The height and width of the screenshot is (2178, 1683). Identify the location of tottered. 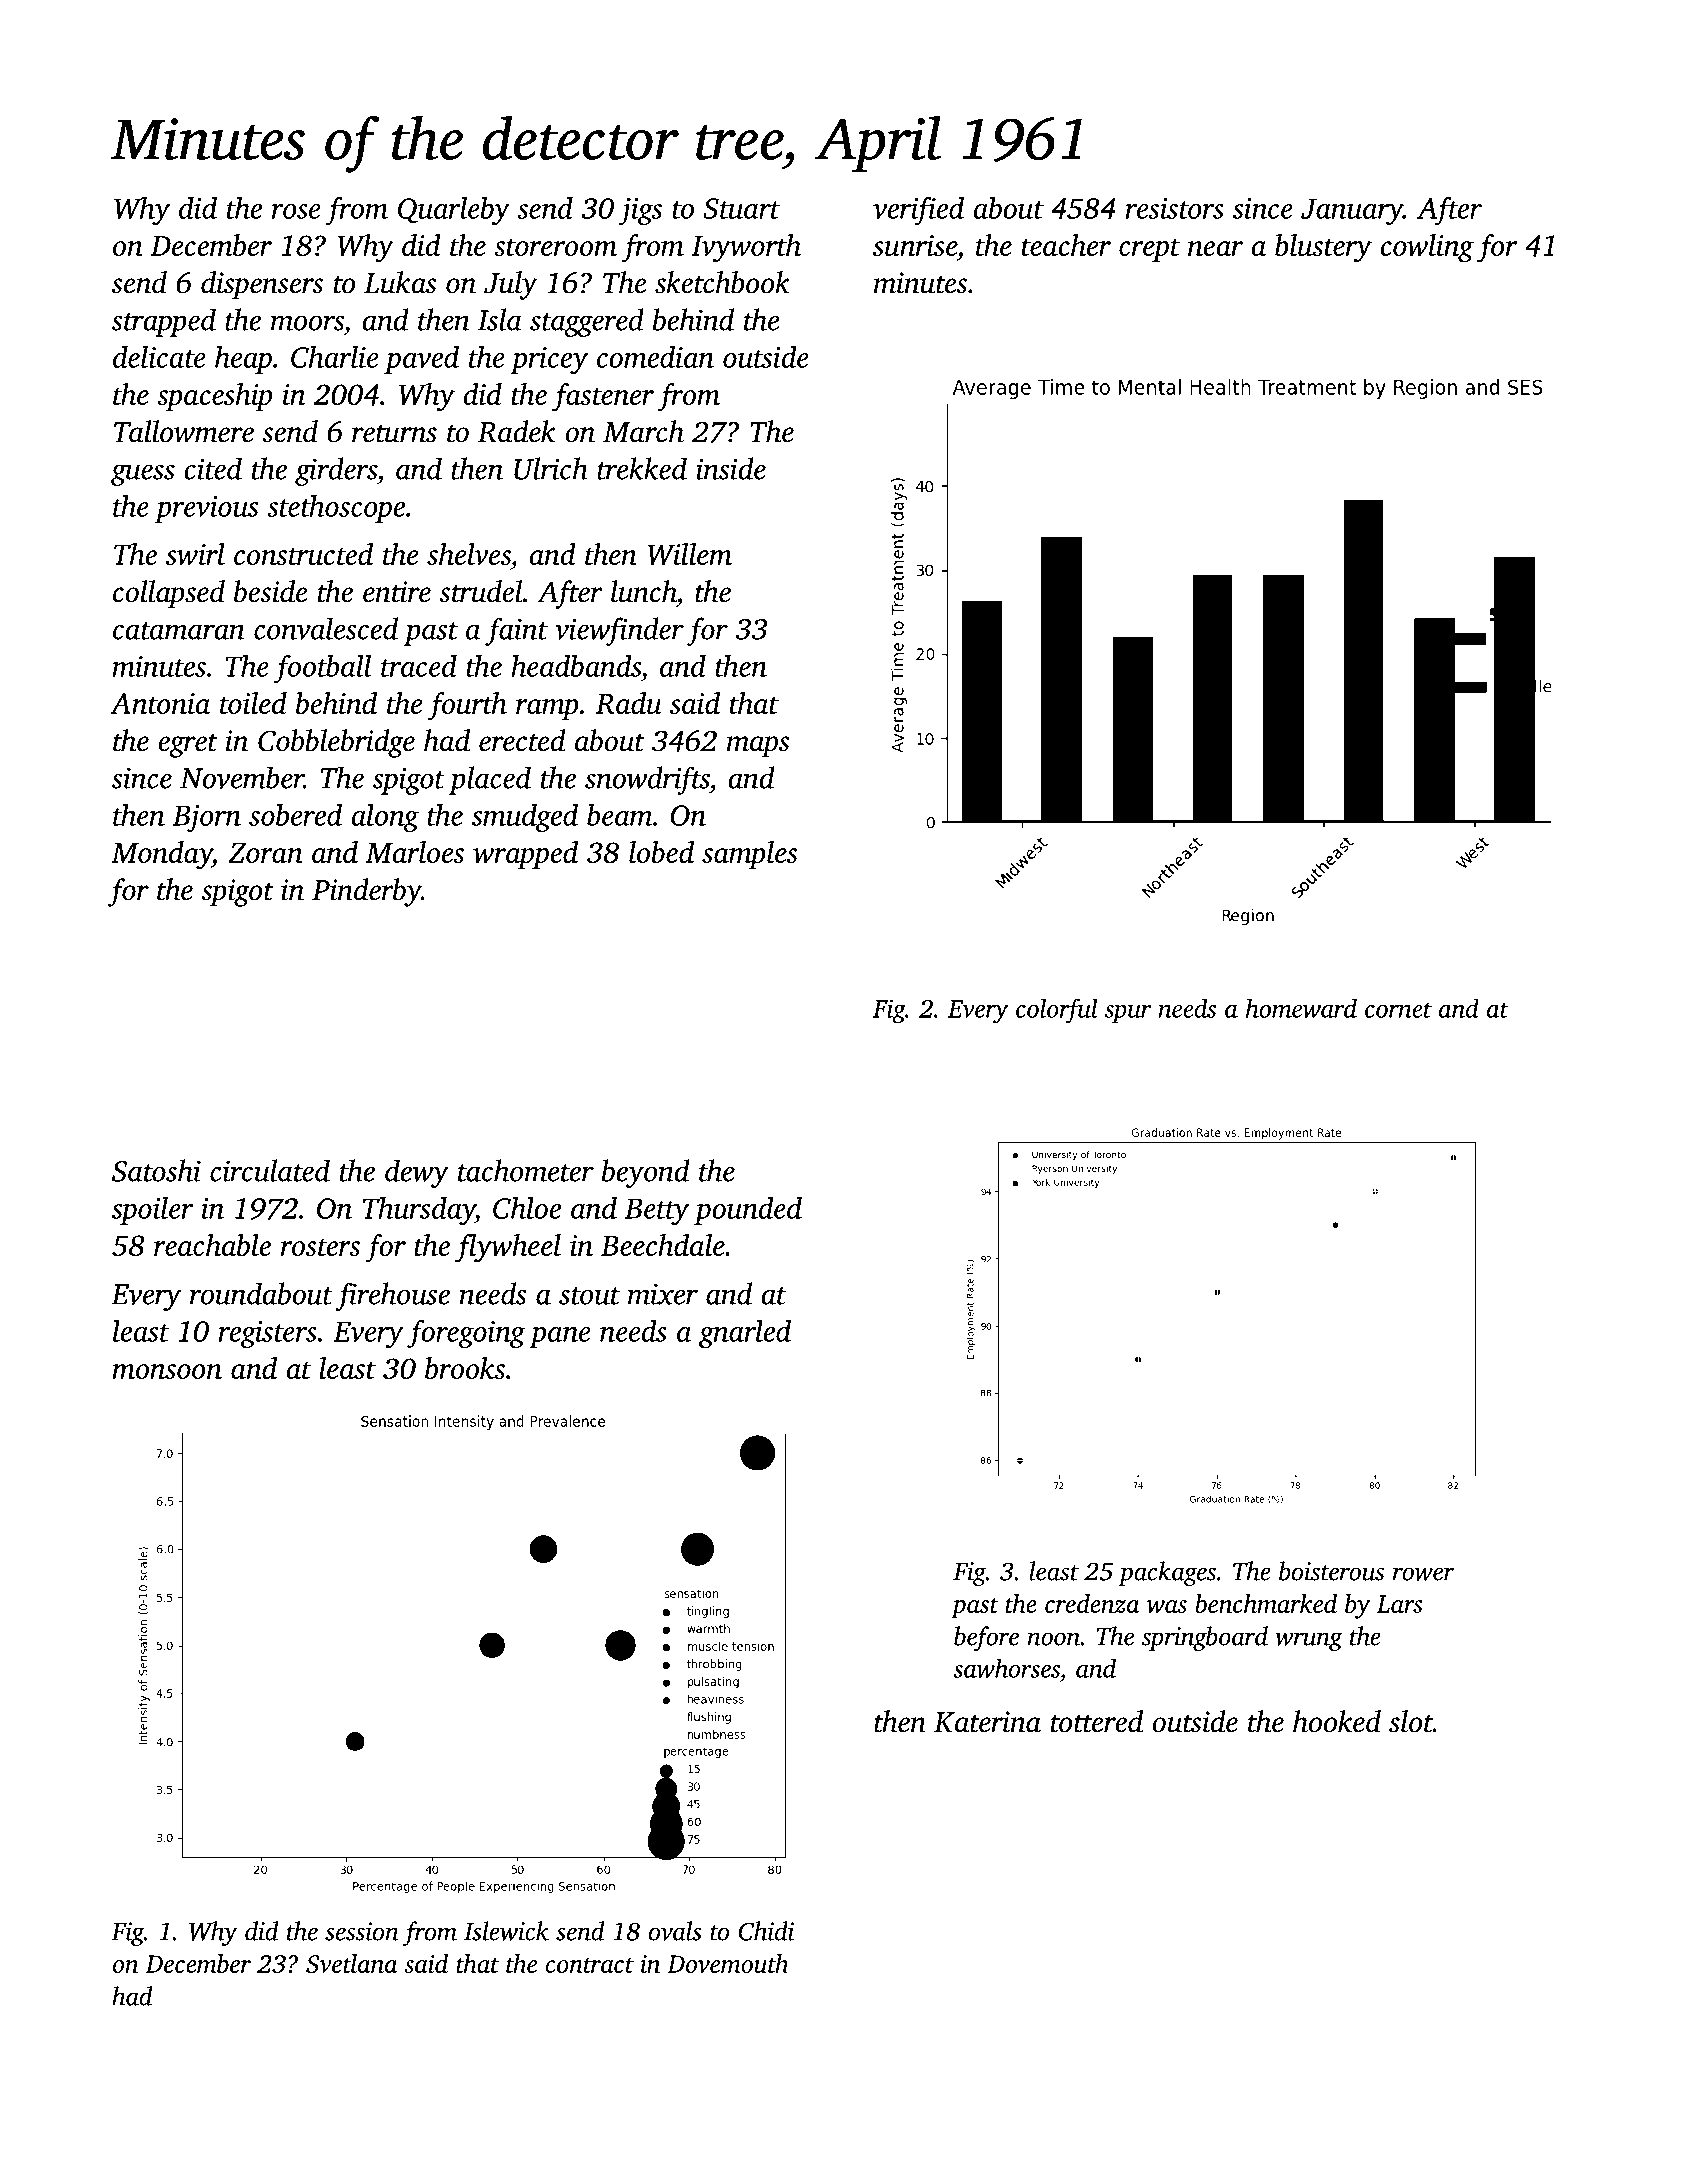
(1097, 1721).
